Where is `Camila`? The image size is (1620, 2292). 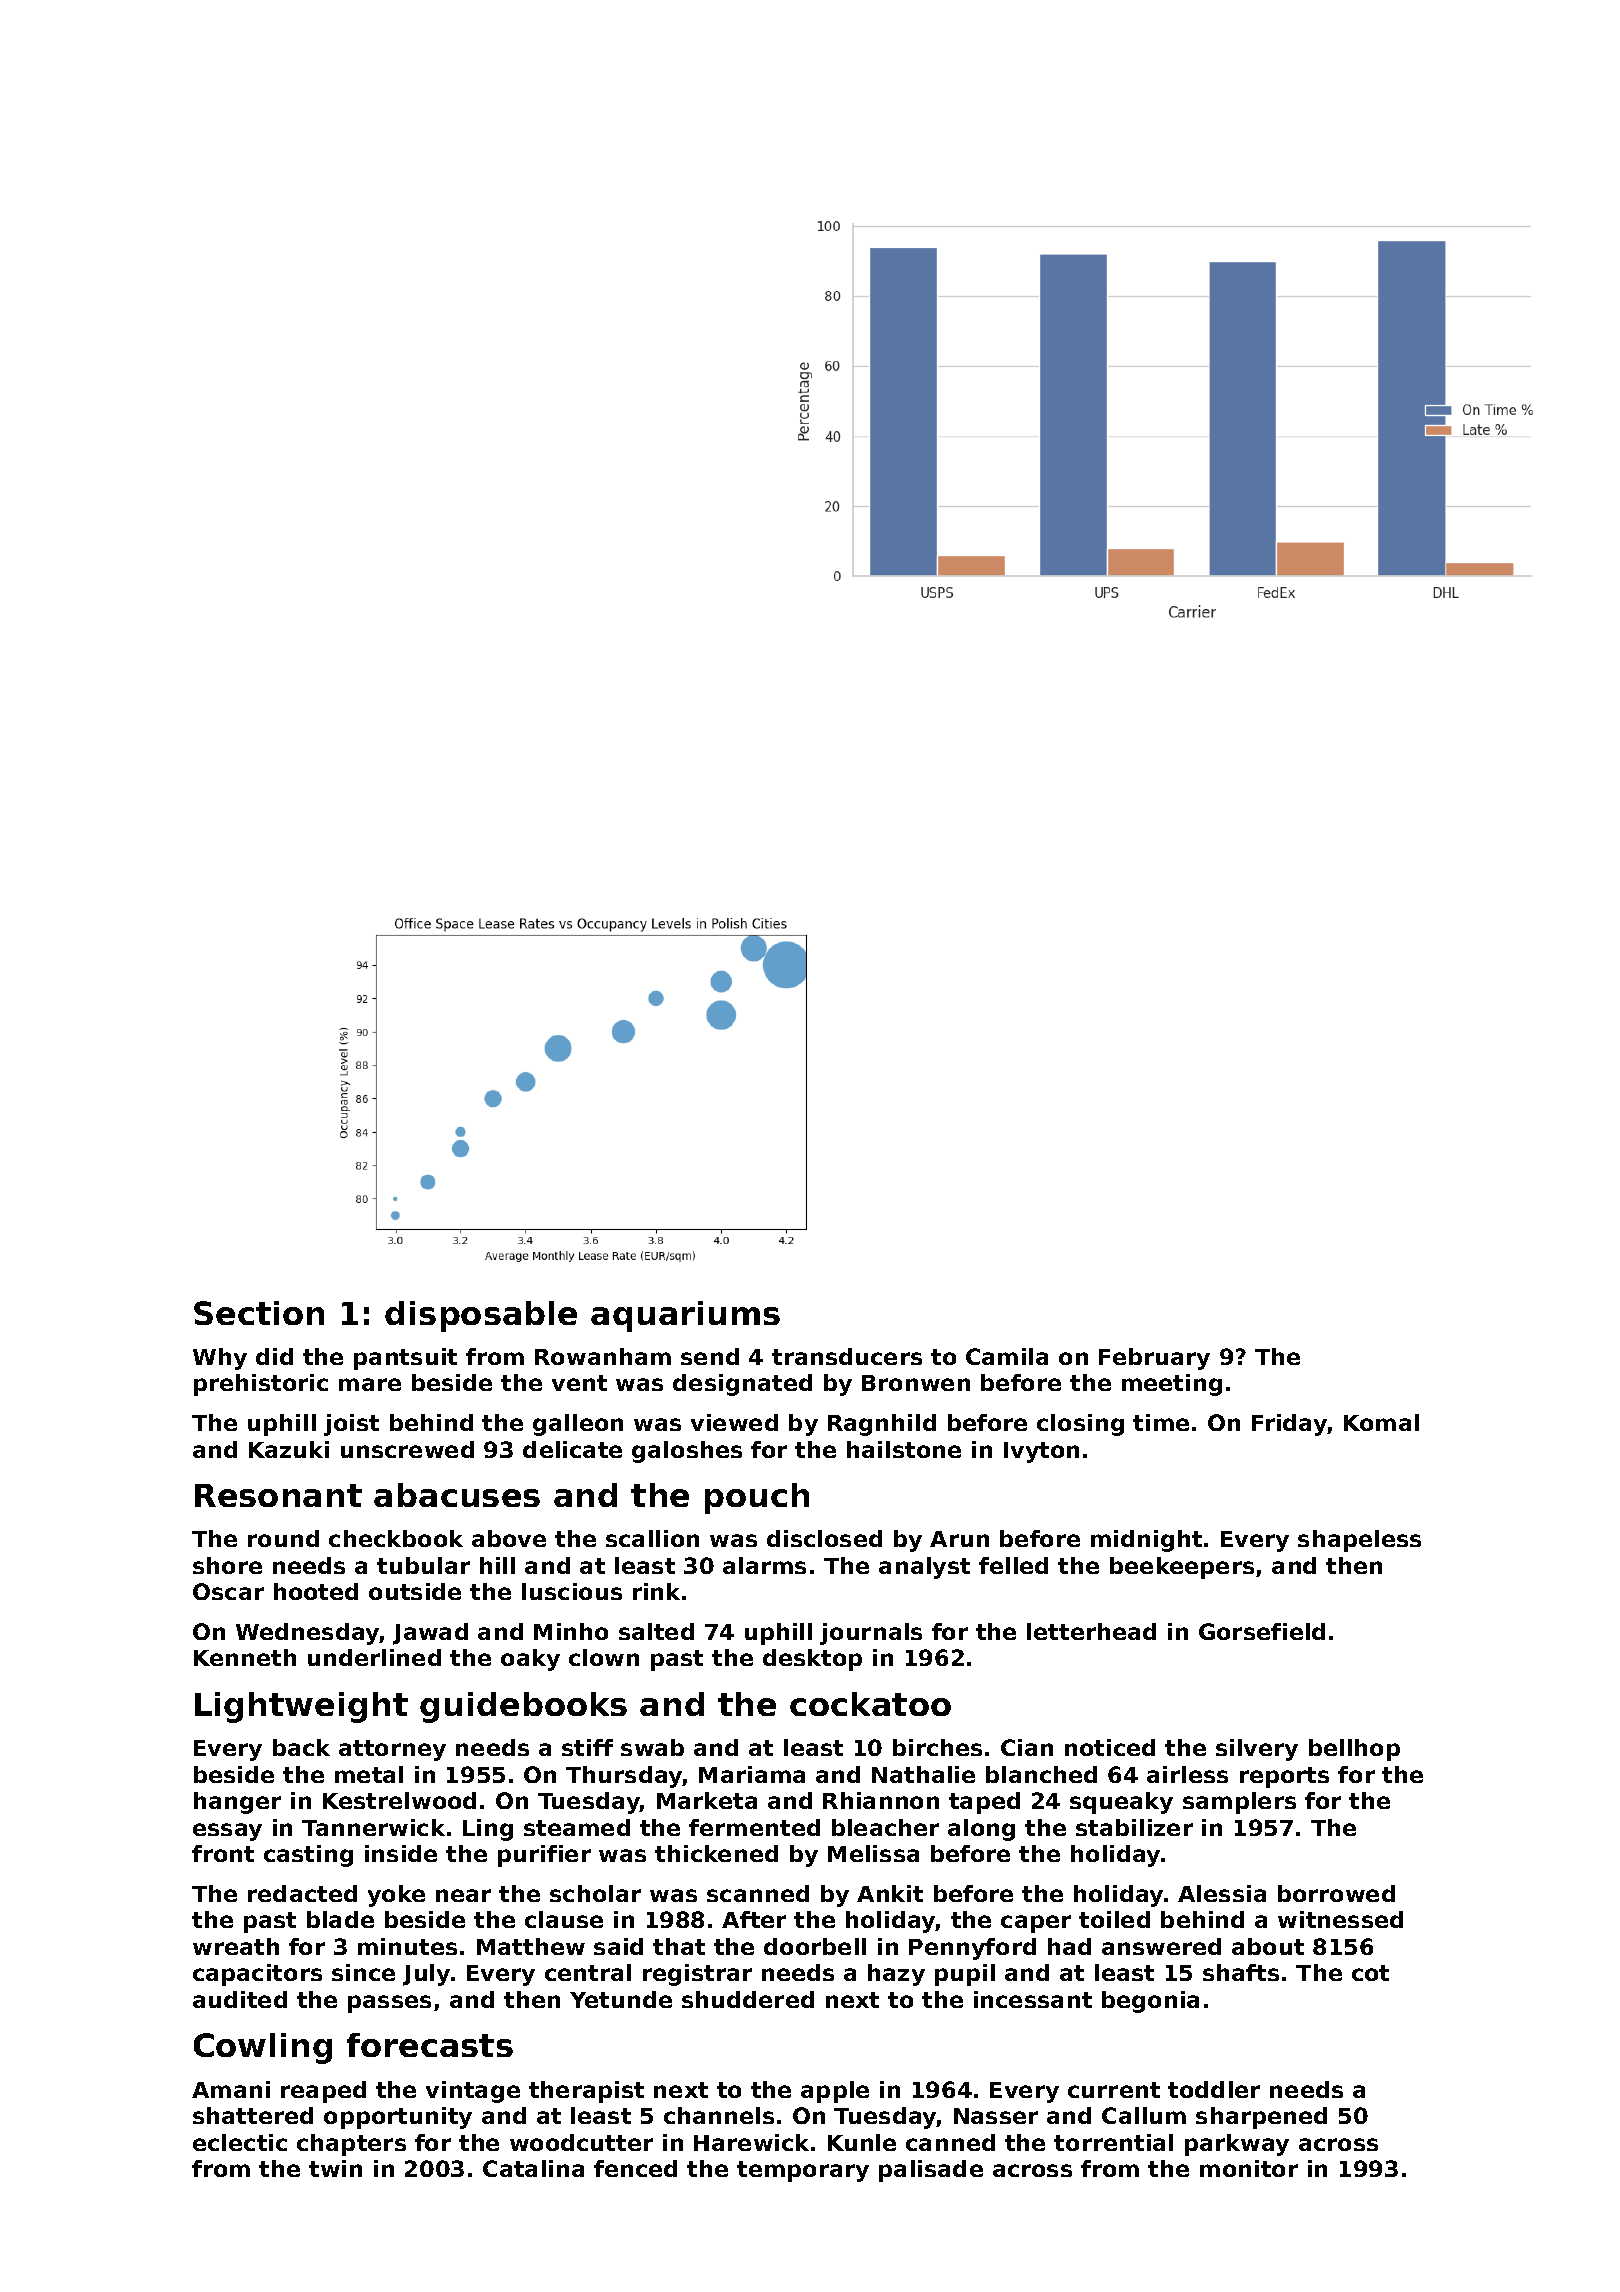
Camila is located at coordinates (1007, 1356).
